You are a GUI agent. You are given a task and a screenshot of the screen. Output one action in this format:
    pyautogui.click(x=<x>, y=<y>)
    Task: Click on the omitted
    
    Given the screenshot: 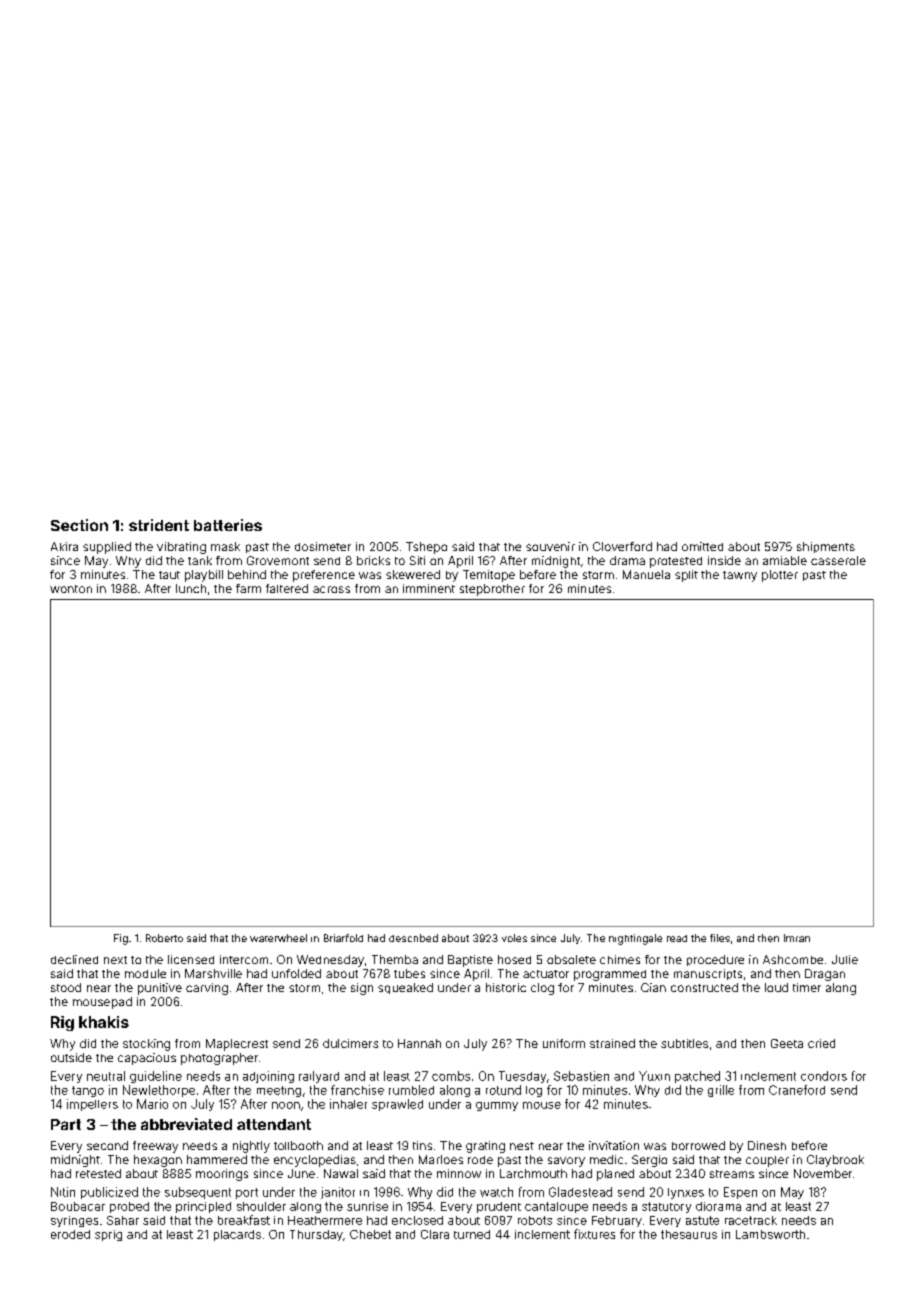 What is the action you would take?
    pyautogui.click(x=702, y=546)
